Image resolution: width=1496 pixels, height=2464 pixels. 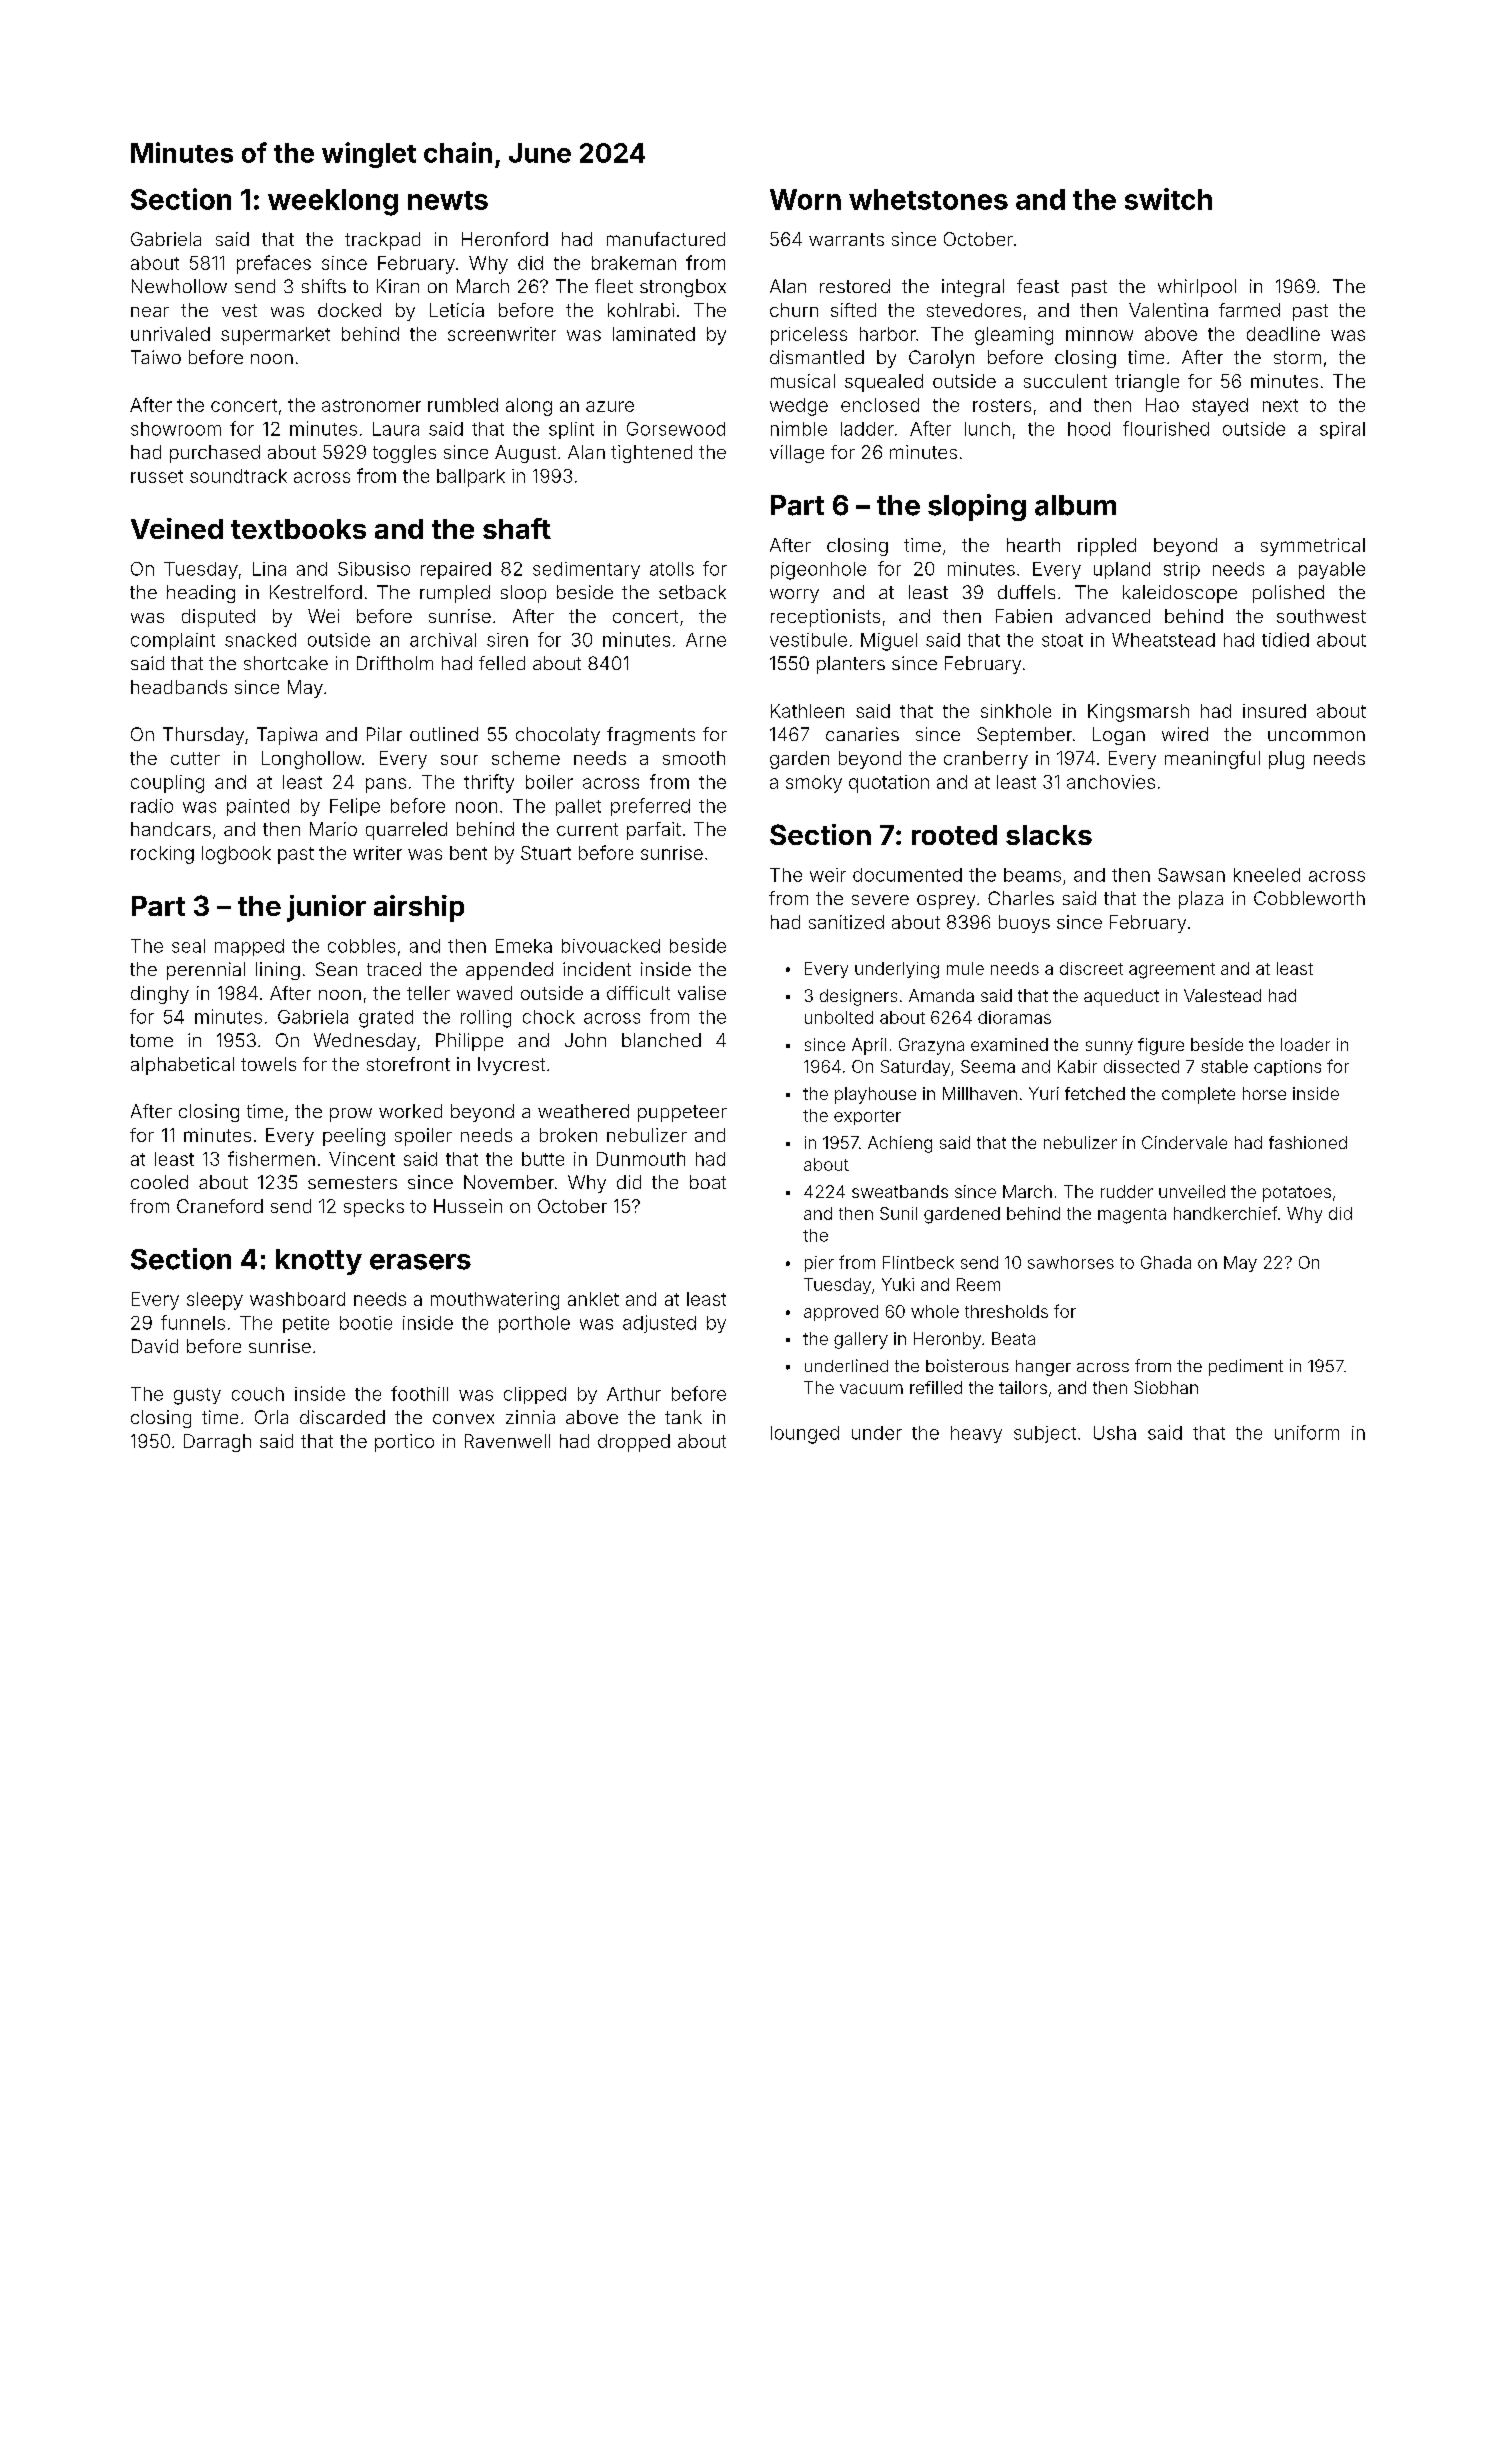 What do you see at coordinates (238, 476) in the screenshot?
I see `soundtrack` at bounding box center [238, 476].
